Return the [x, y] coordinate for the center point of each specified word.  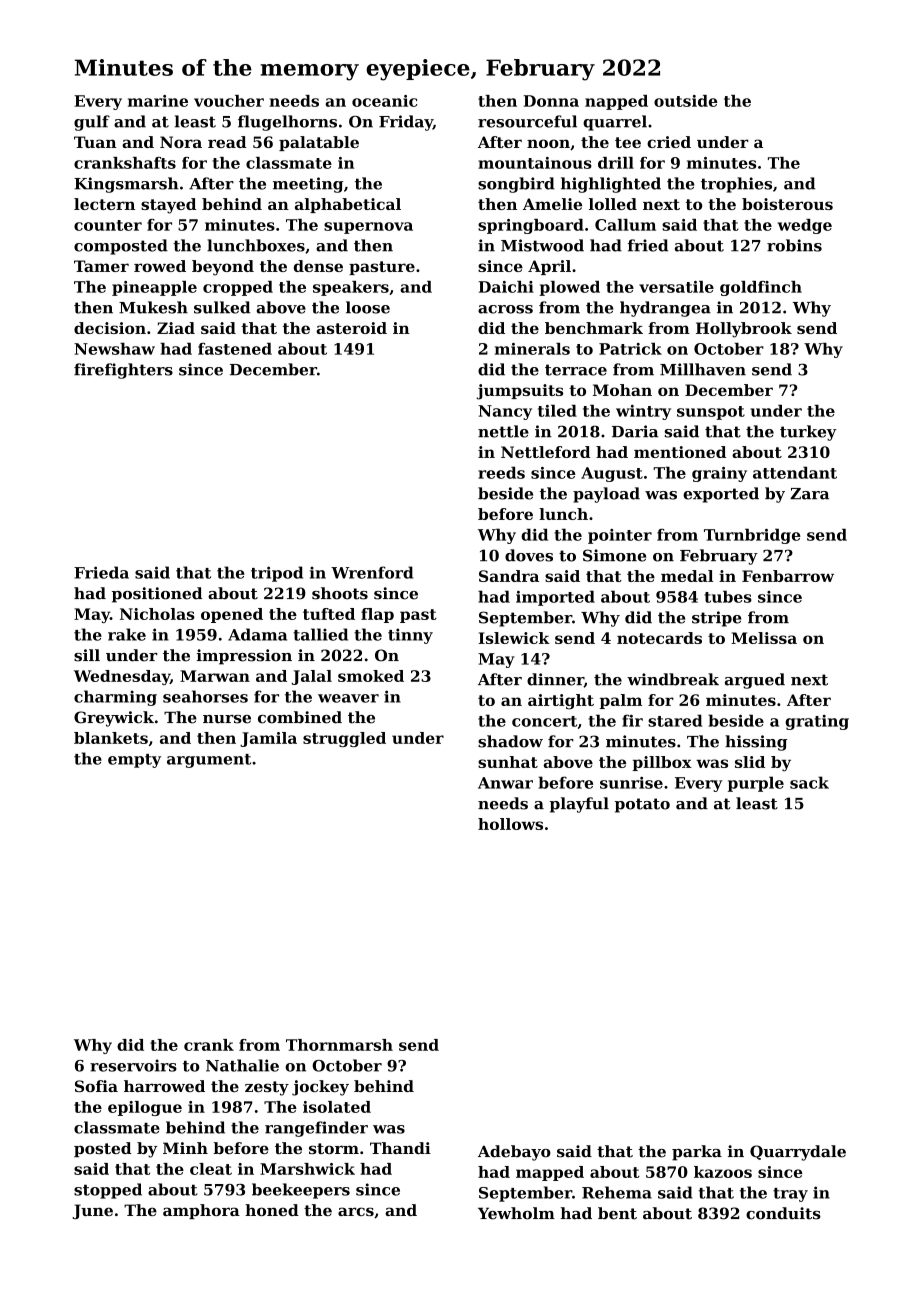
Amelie [552, 204]
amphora [201, 1211]
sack [809, 782]
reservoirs [133, 1065]
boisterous [787, 204]
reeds [501, 473]
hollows [510, 824]
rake [127, 634]
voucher [229, 101]
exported [721, 495]
